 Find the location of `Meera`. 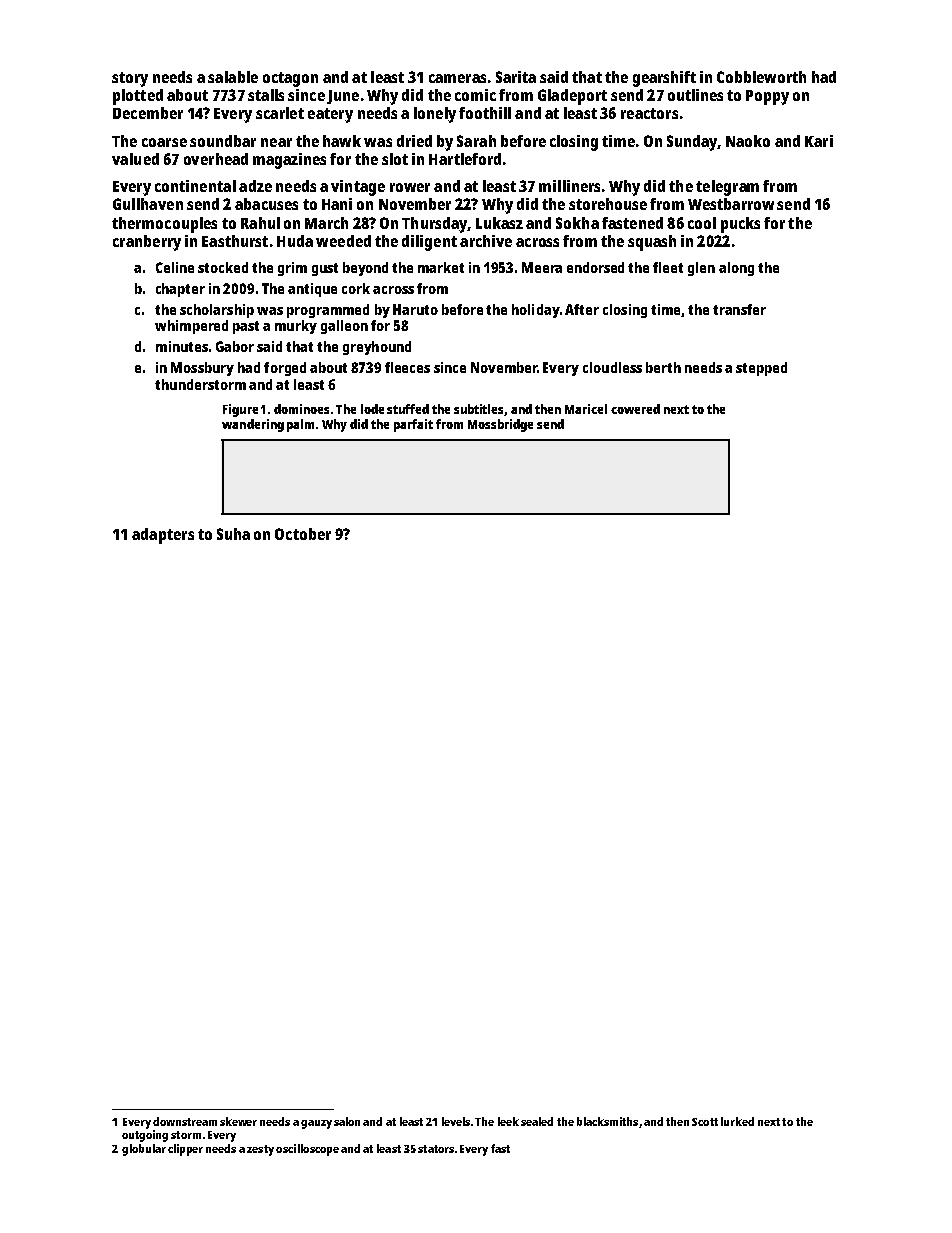

Meera is located at coordinates (542, 267).
